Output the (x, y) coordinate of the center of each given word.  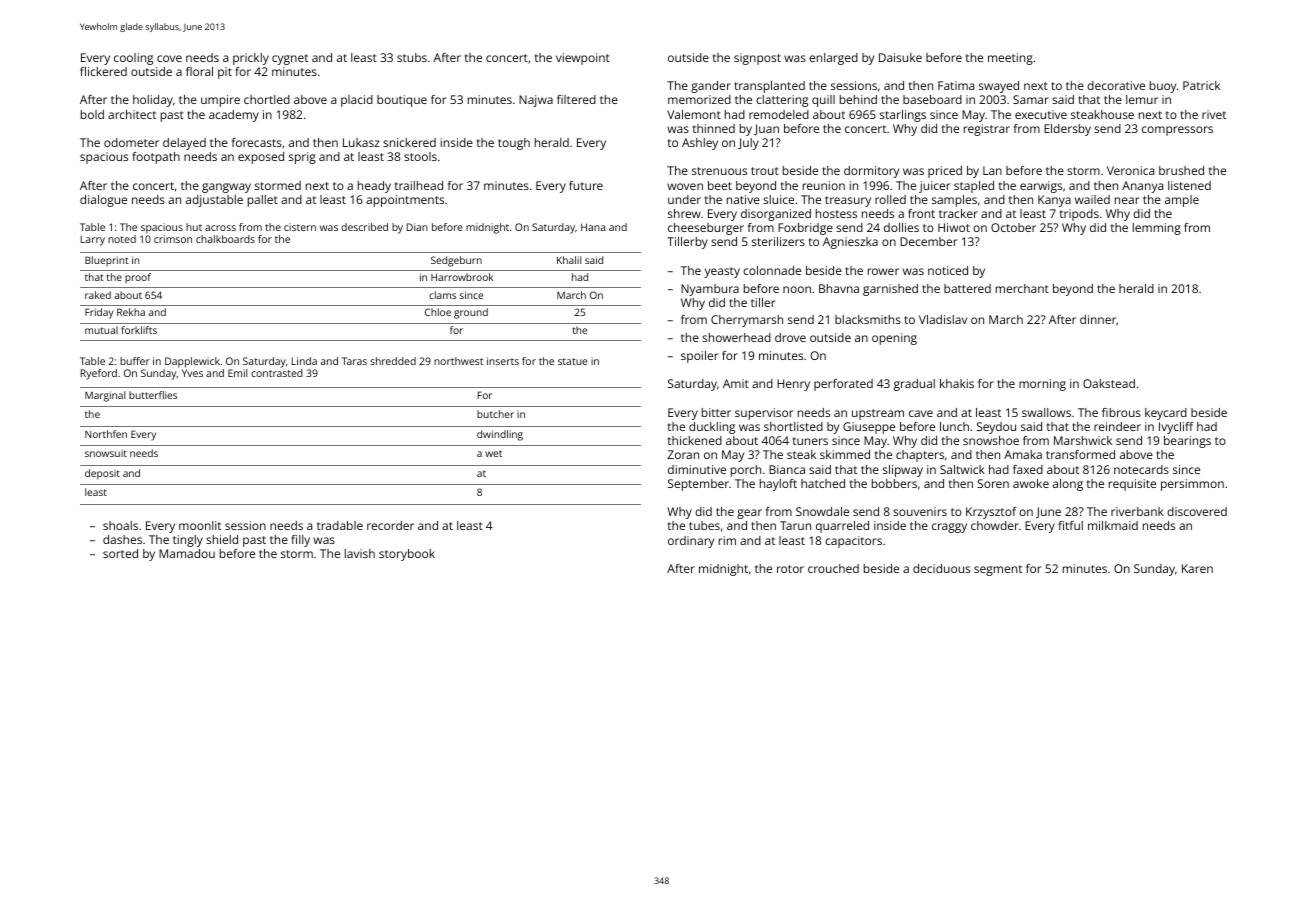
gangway (226, 188)
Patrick (1201, 85)
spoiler (699, 357)
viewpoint (583, 59)
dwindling (500, 435)
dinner (1098, 319)
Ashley (700, 144)
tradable (340, 525)
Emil (238, 373)
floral (199, 71)
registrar (987, 130)
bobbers (894, 483)
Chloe (438, 312)
